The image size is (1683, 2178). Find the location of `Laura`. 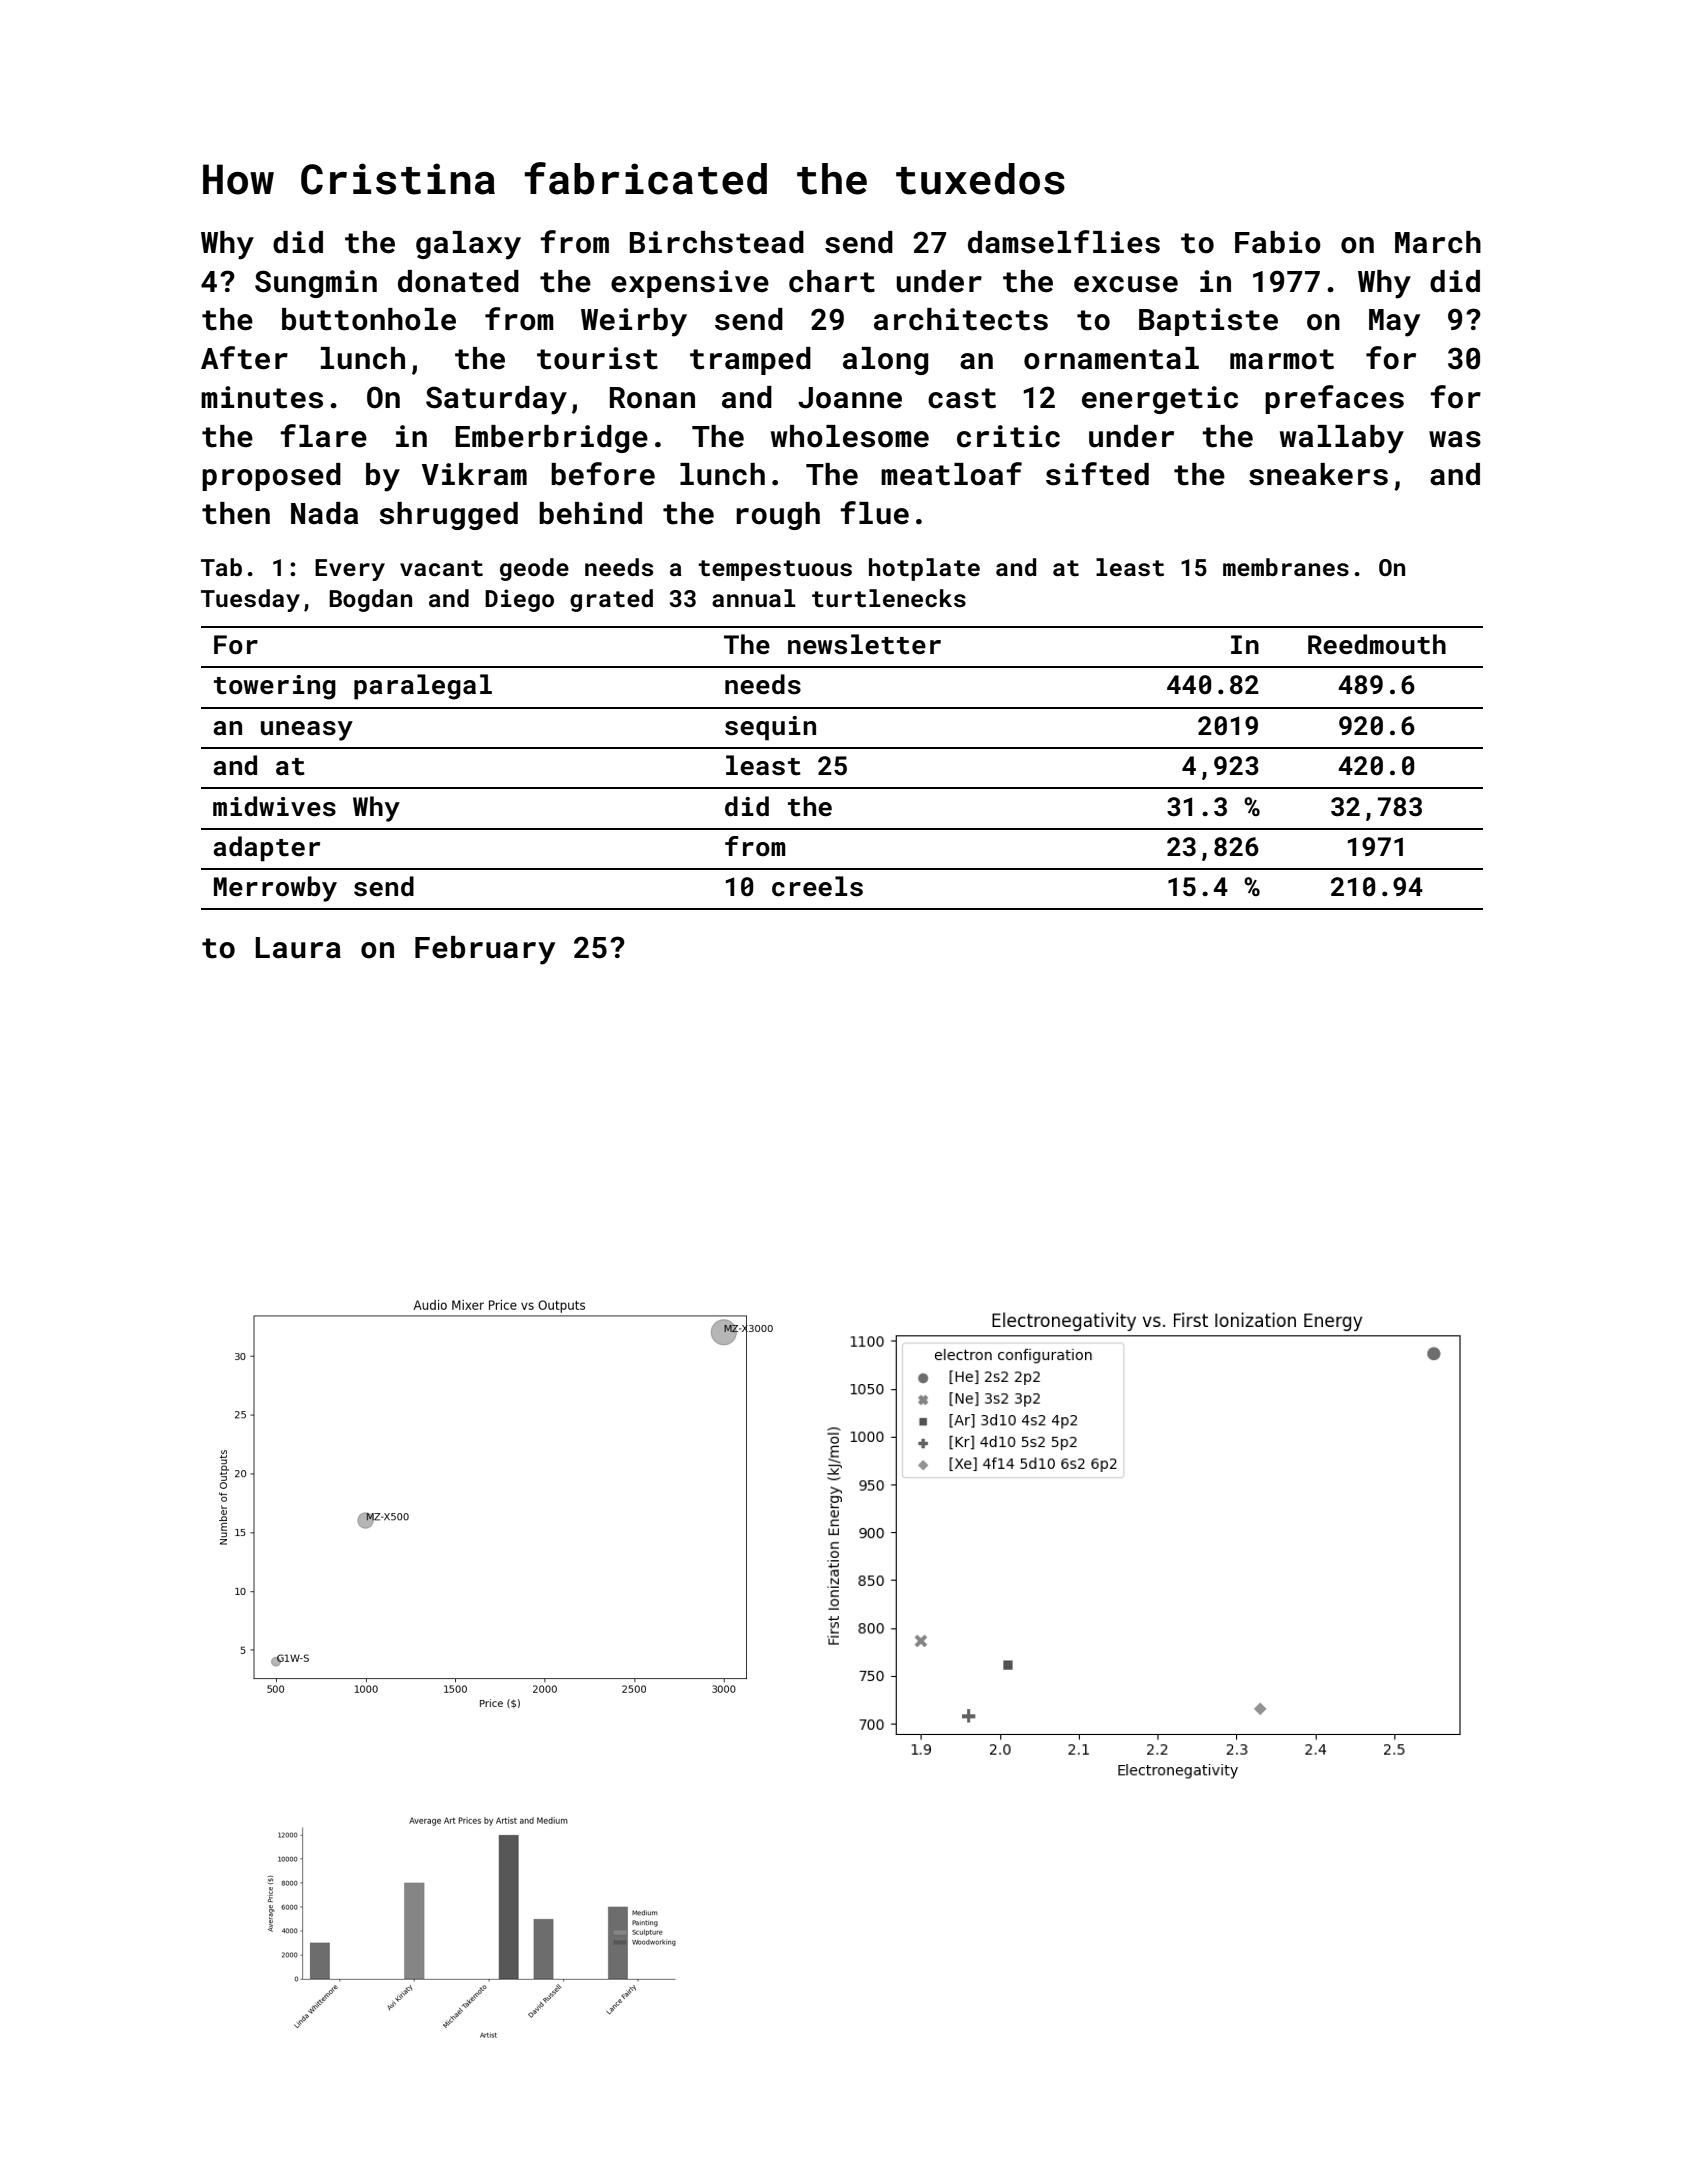

Laura is located at coordinates (298, 948).
